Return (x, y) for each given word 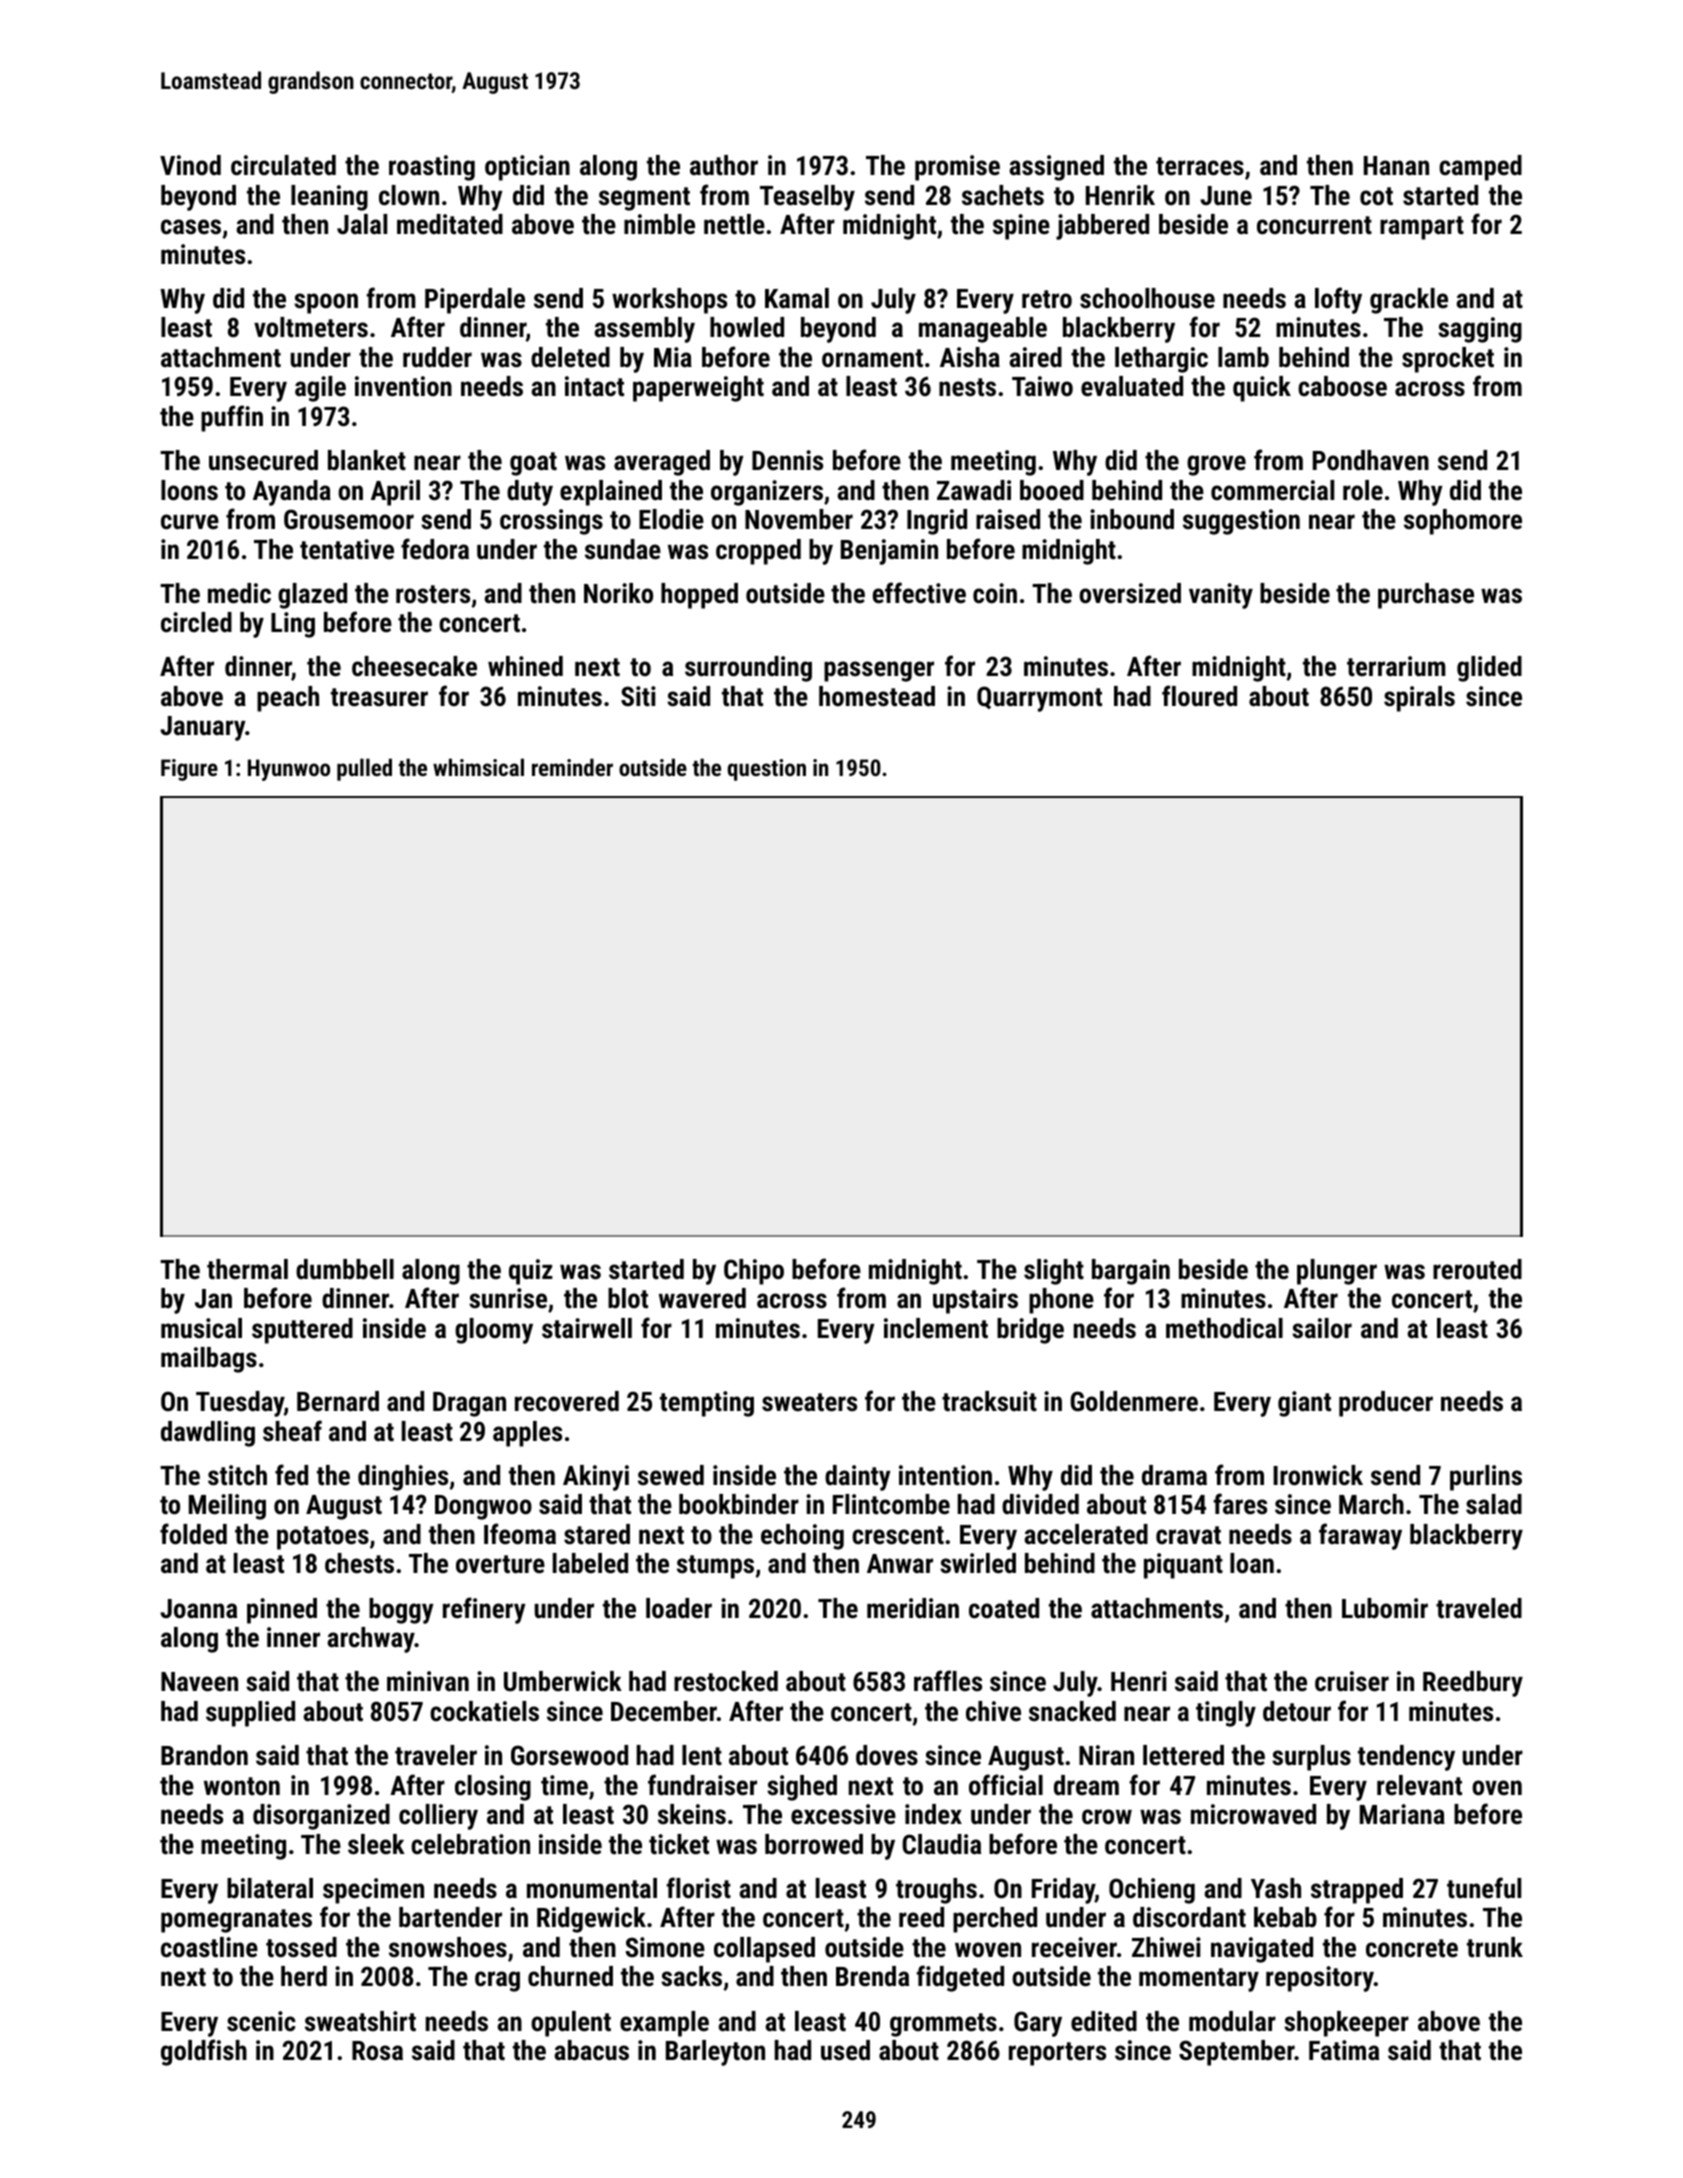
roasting (432, 168)
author (724, 165)
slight (1054, 1272)
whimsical (478, 767)
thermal (247, 1269)
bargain (1131, 1272)
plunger (1337, 1272)
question (766, 770)
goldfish (204, 2052)
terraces (1200, 166)
